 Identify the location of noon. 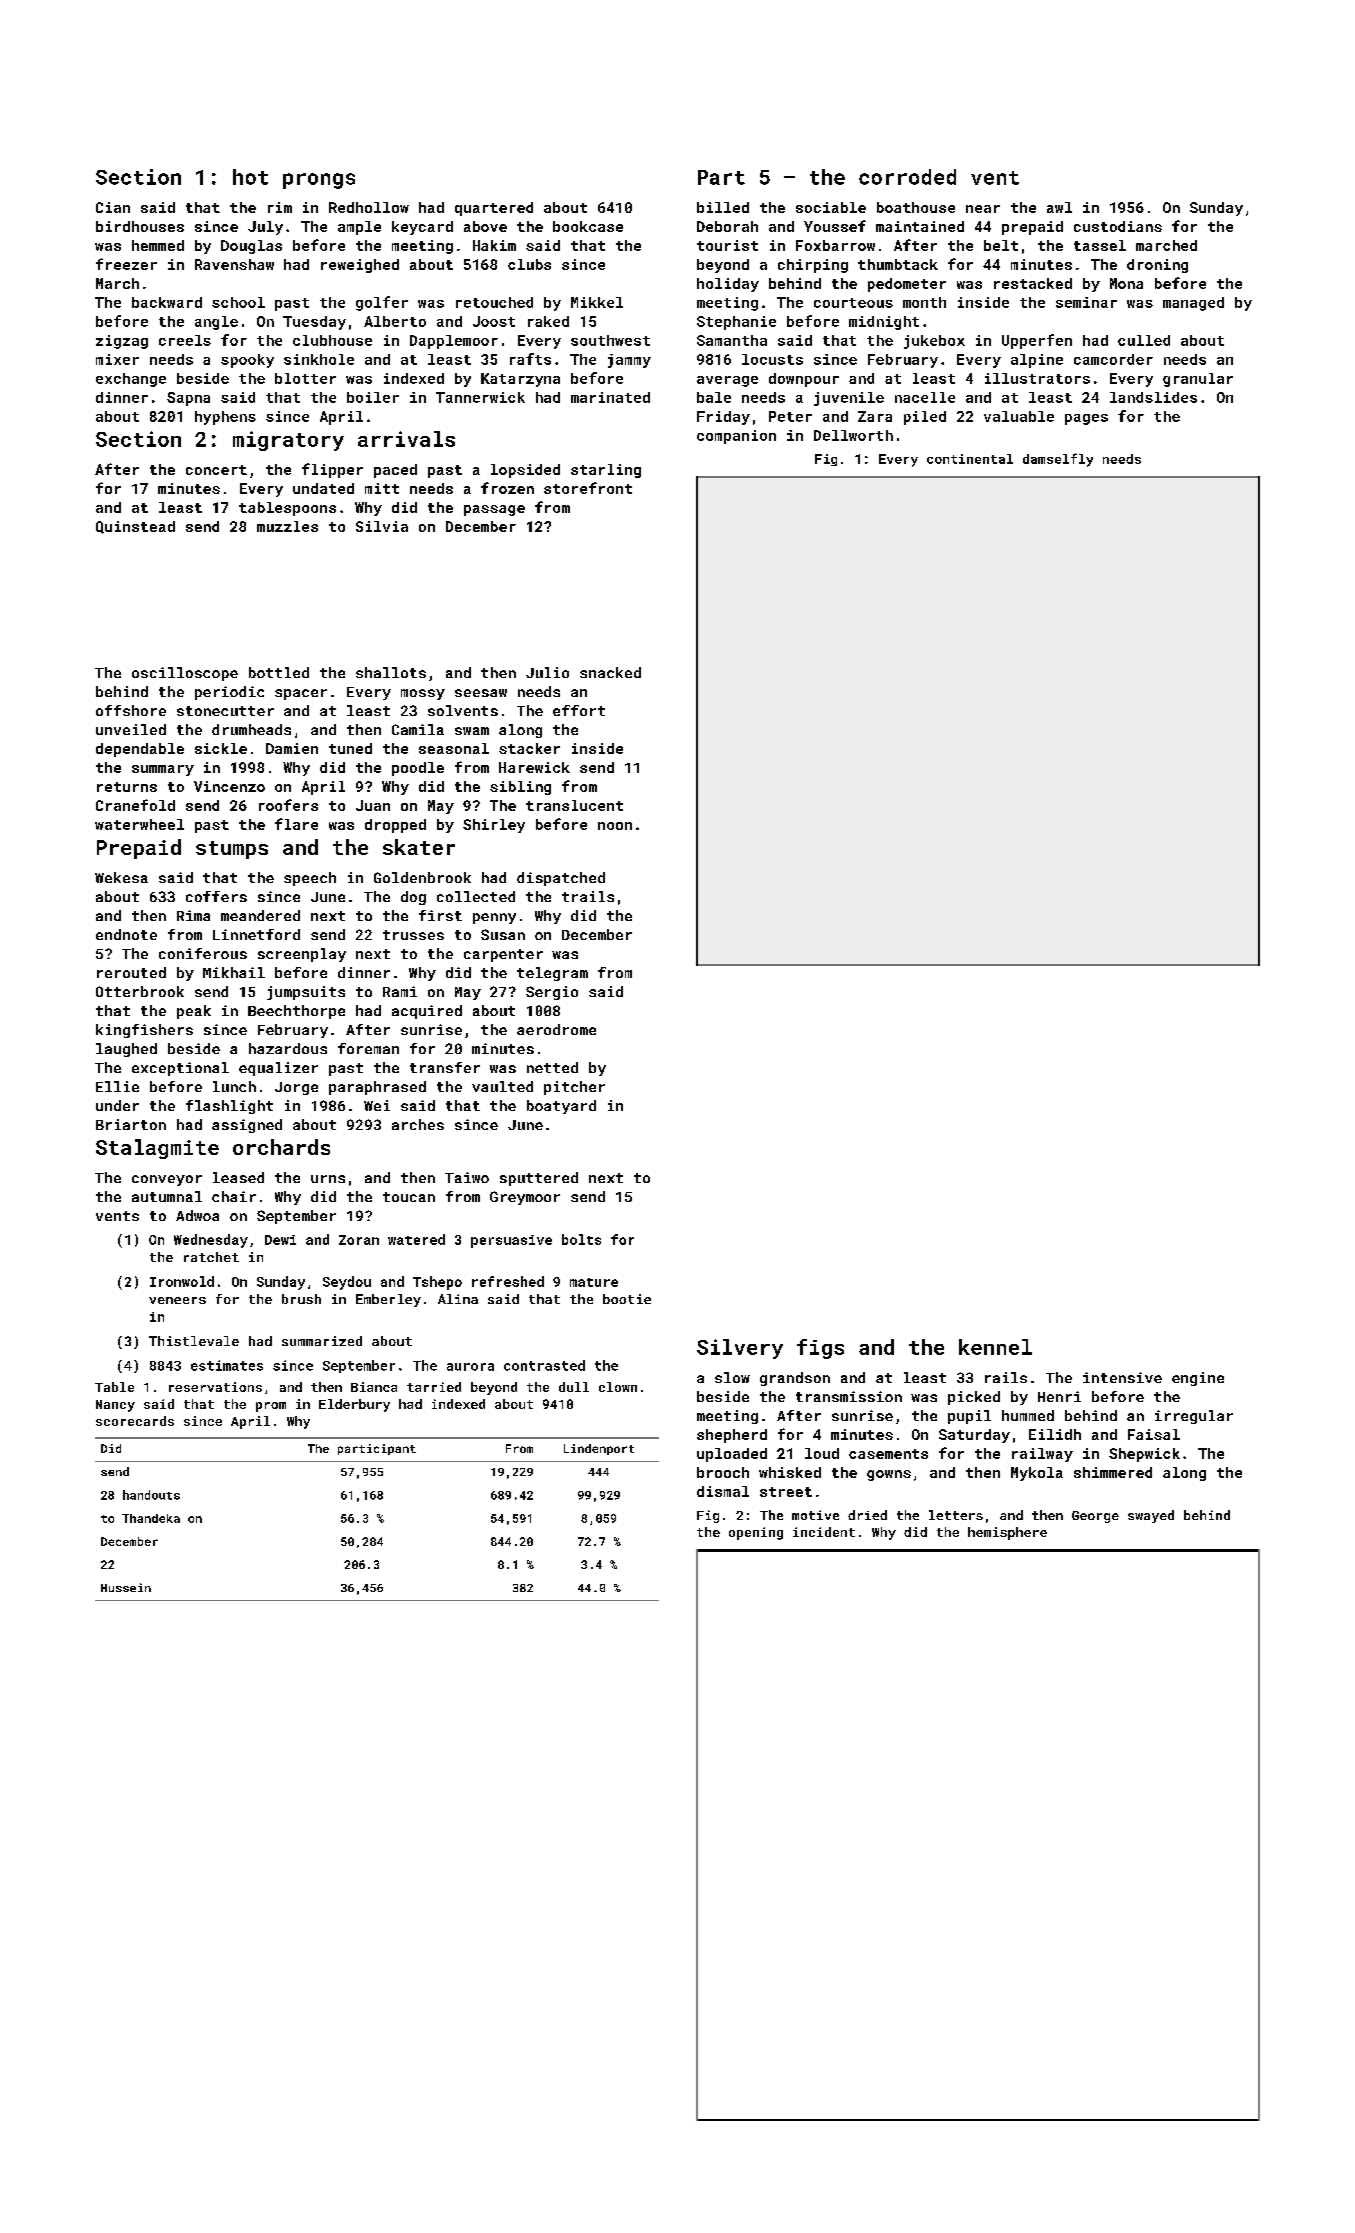
(615, 826).
